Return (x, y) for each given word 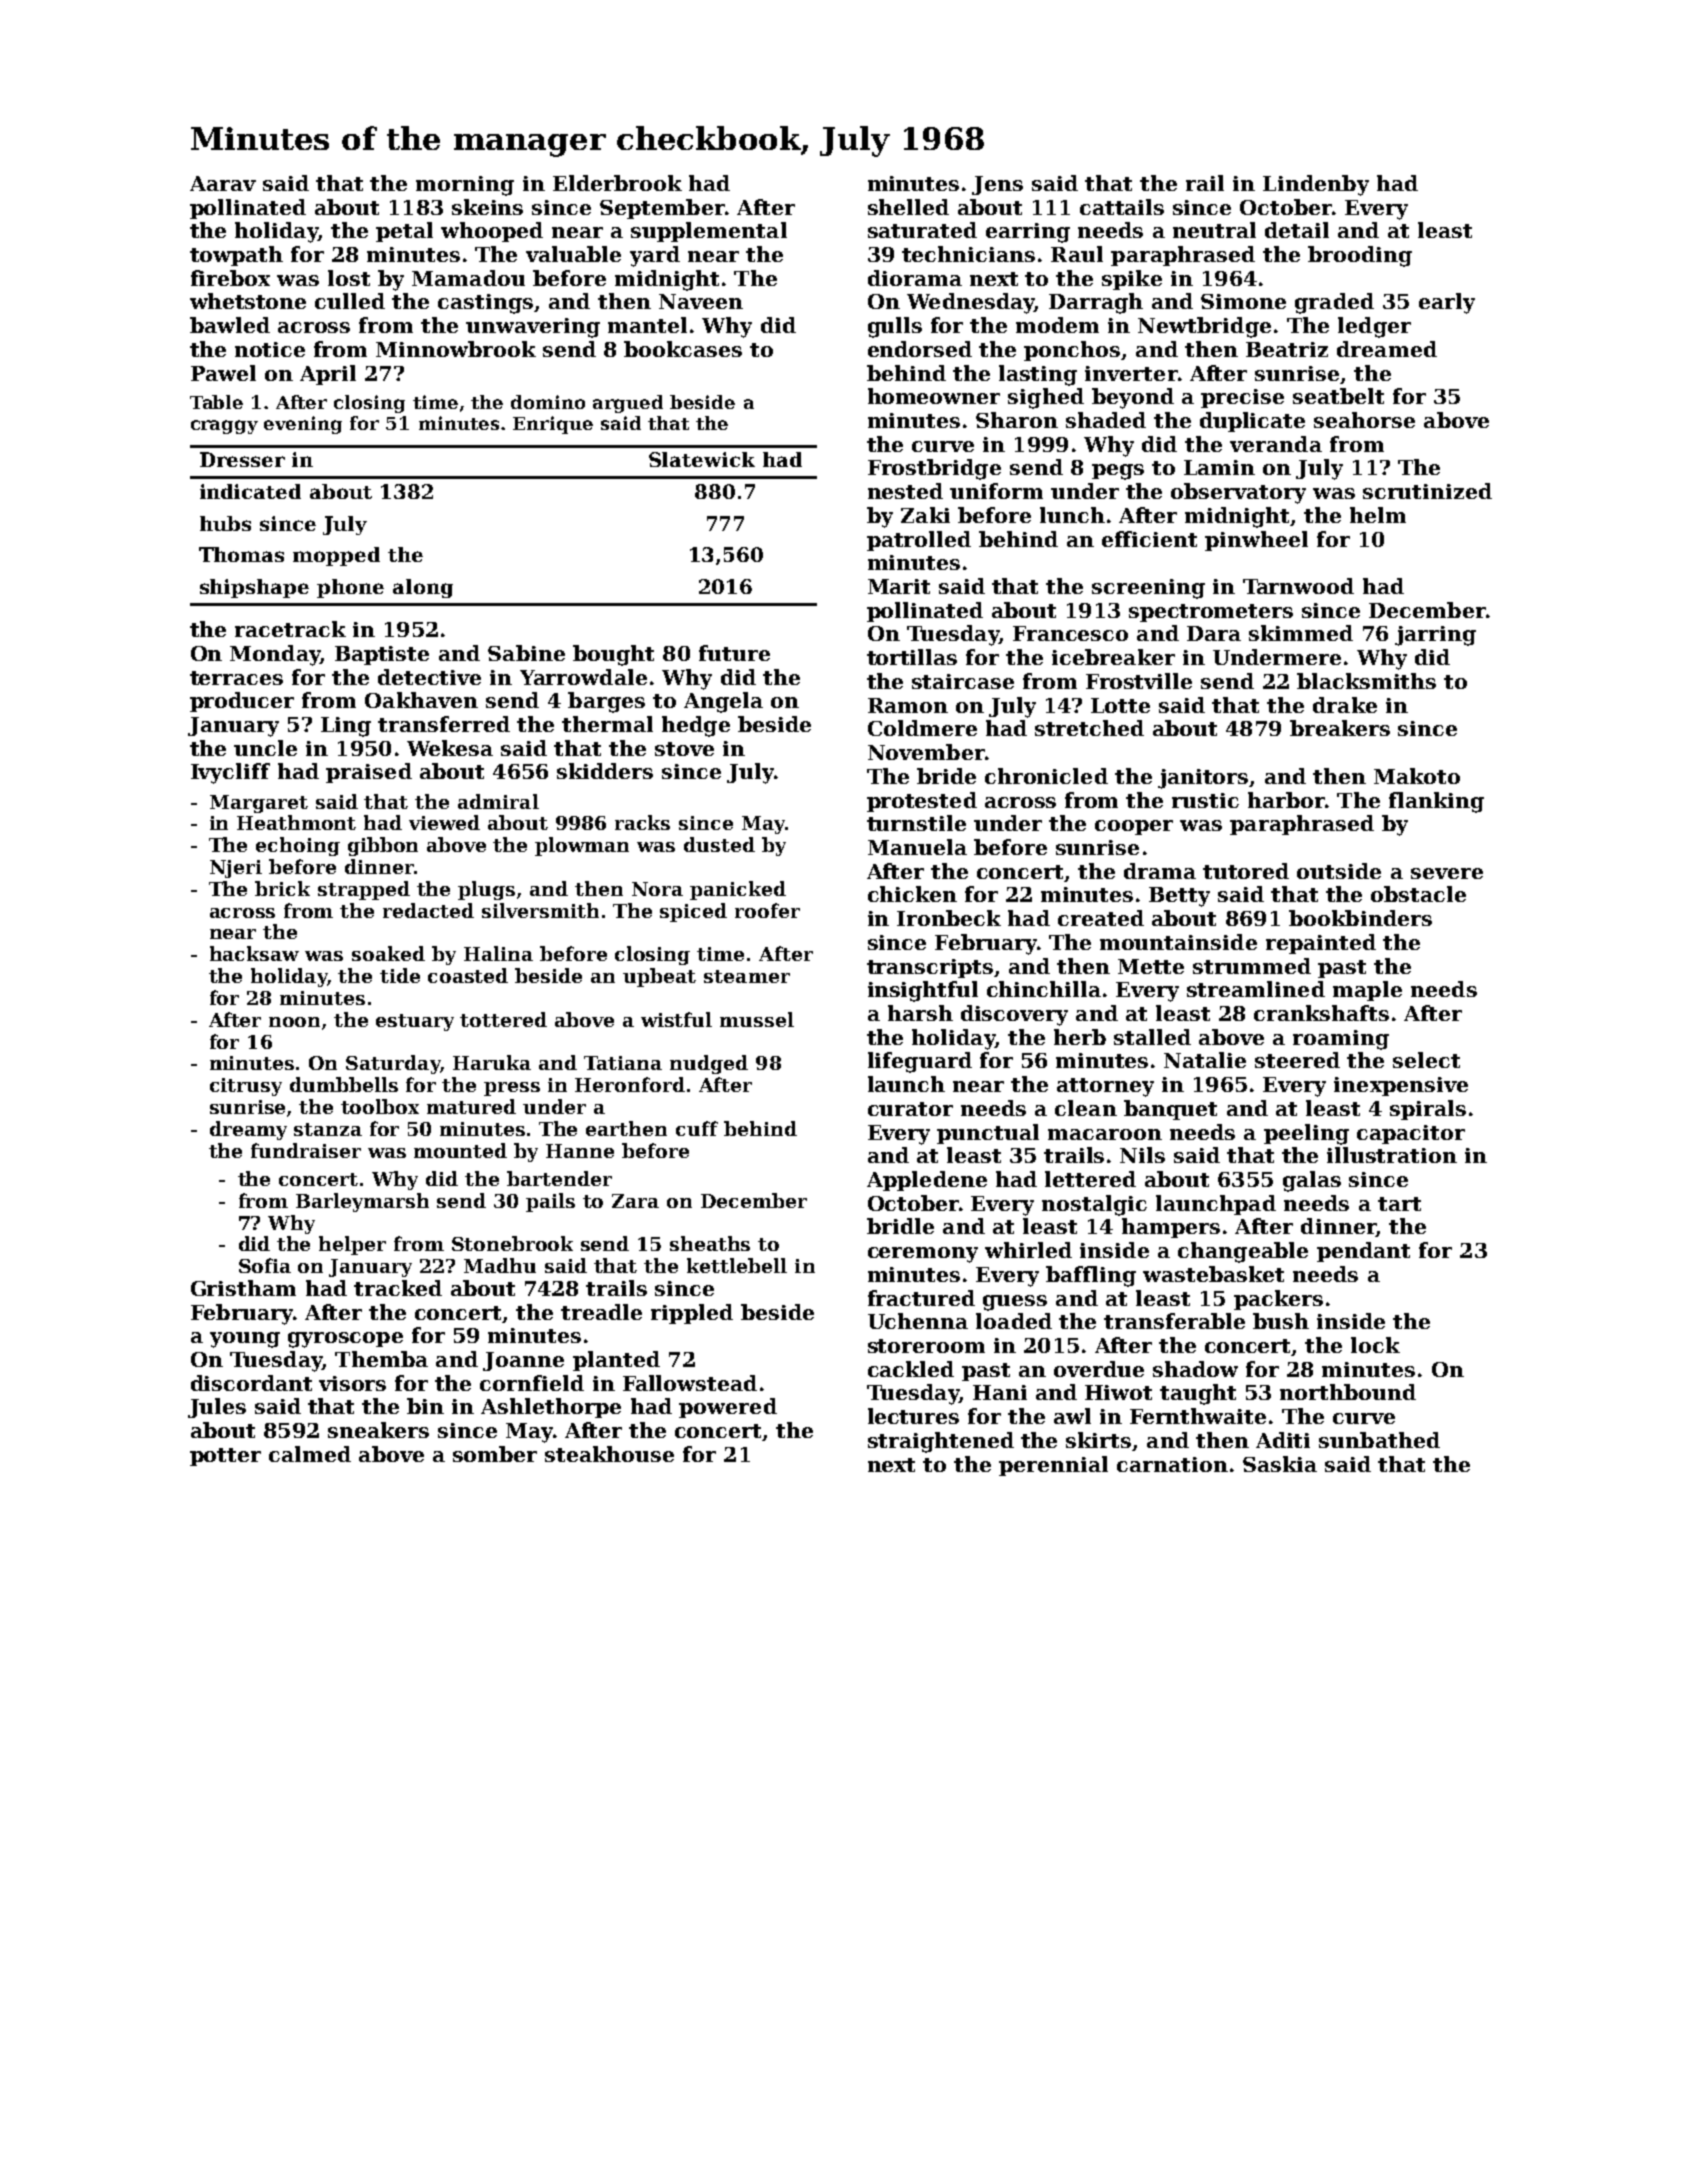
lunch (1072, 515)
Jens (997, 185)
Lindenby (1316, 185)
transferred (444, 724)
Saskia (1280, 1464)
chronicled (1046, 776)
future (734, 653)
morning (465, 186)
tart (1399, 1204)
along (423, 588)
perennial (1053, 1466)
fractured (921, 1298)
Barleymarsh (362, 1202)
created (1101, 918)
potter (225, 1457)
